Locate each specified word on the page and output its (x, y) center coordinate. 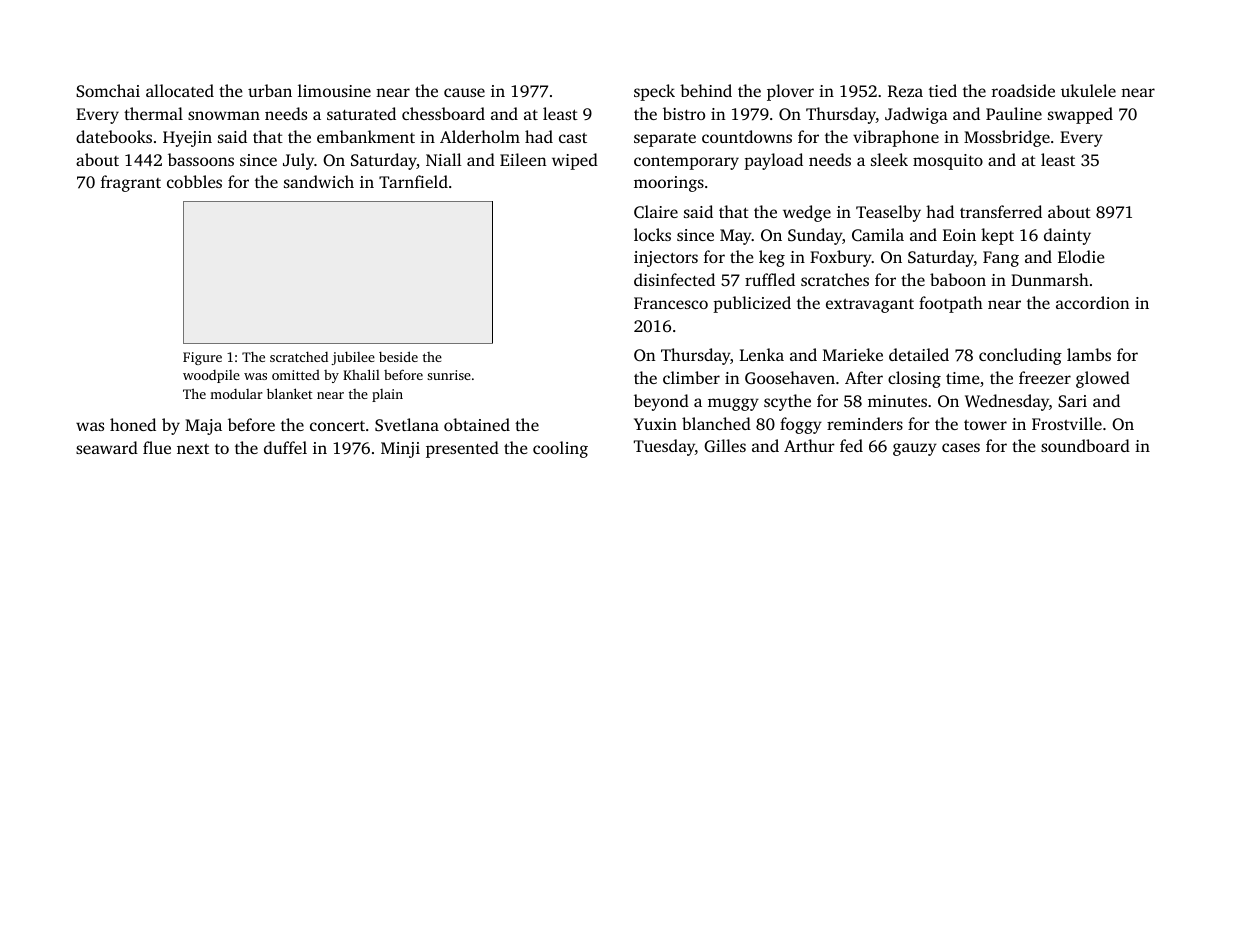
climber (691, 377)
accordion (1092, 302)
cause (464, 92)
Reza (905, 91)
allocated (180, 90)
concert (337, 426)
